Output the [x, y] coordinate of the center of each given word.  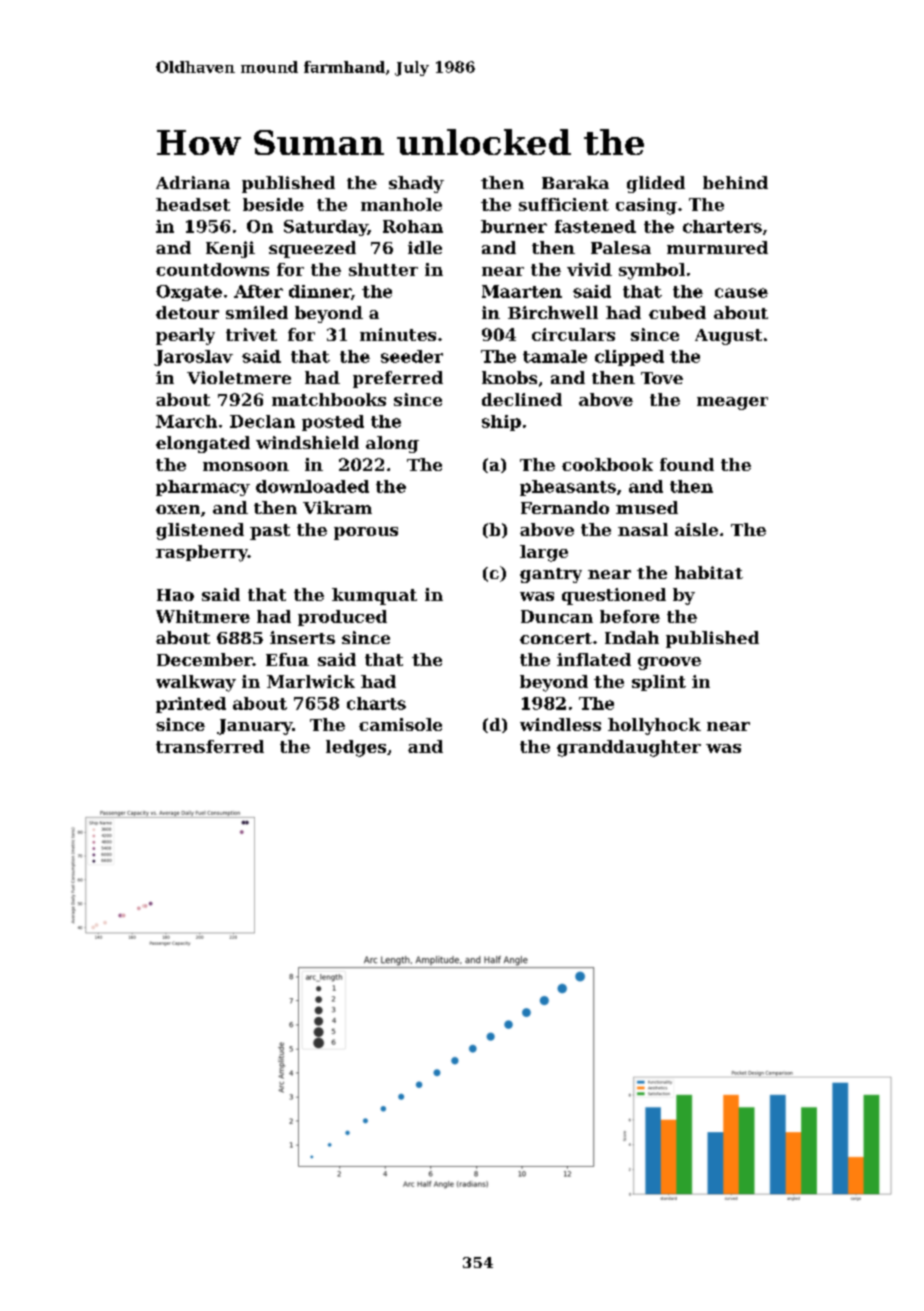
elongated [203, 444]
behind [735, 182]
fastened [595, 226]
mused [647, 507]
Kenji [230, 249]
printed [191, 705]
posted [333, 423]
